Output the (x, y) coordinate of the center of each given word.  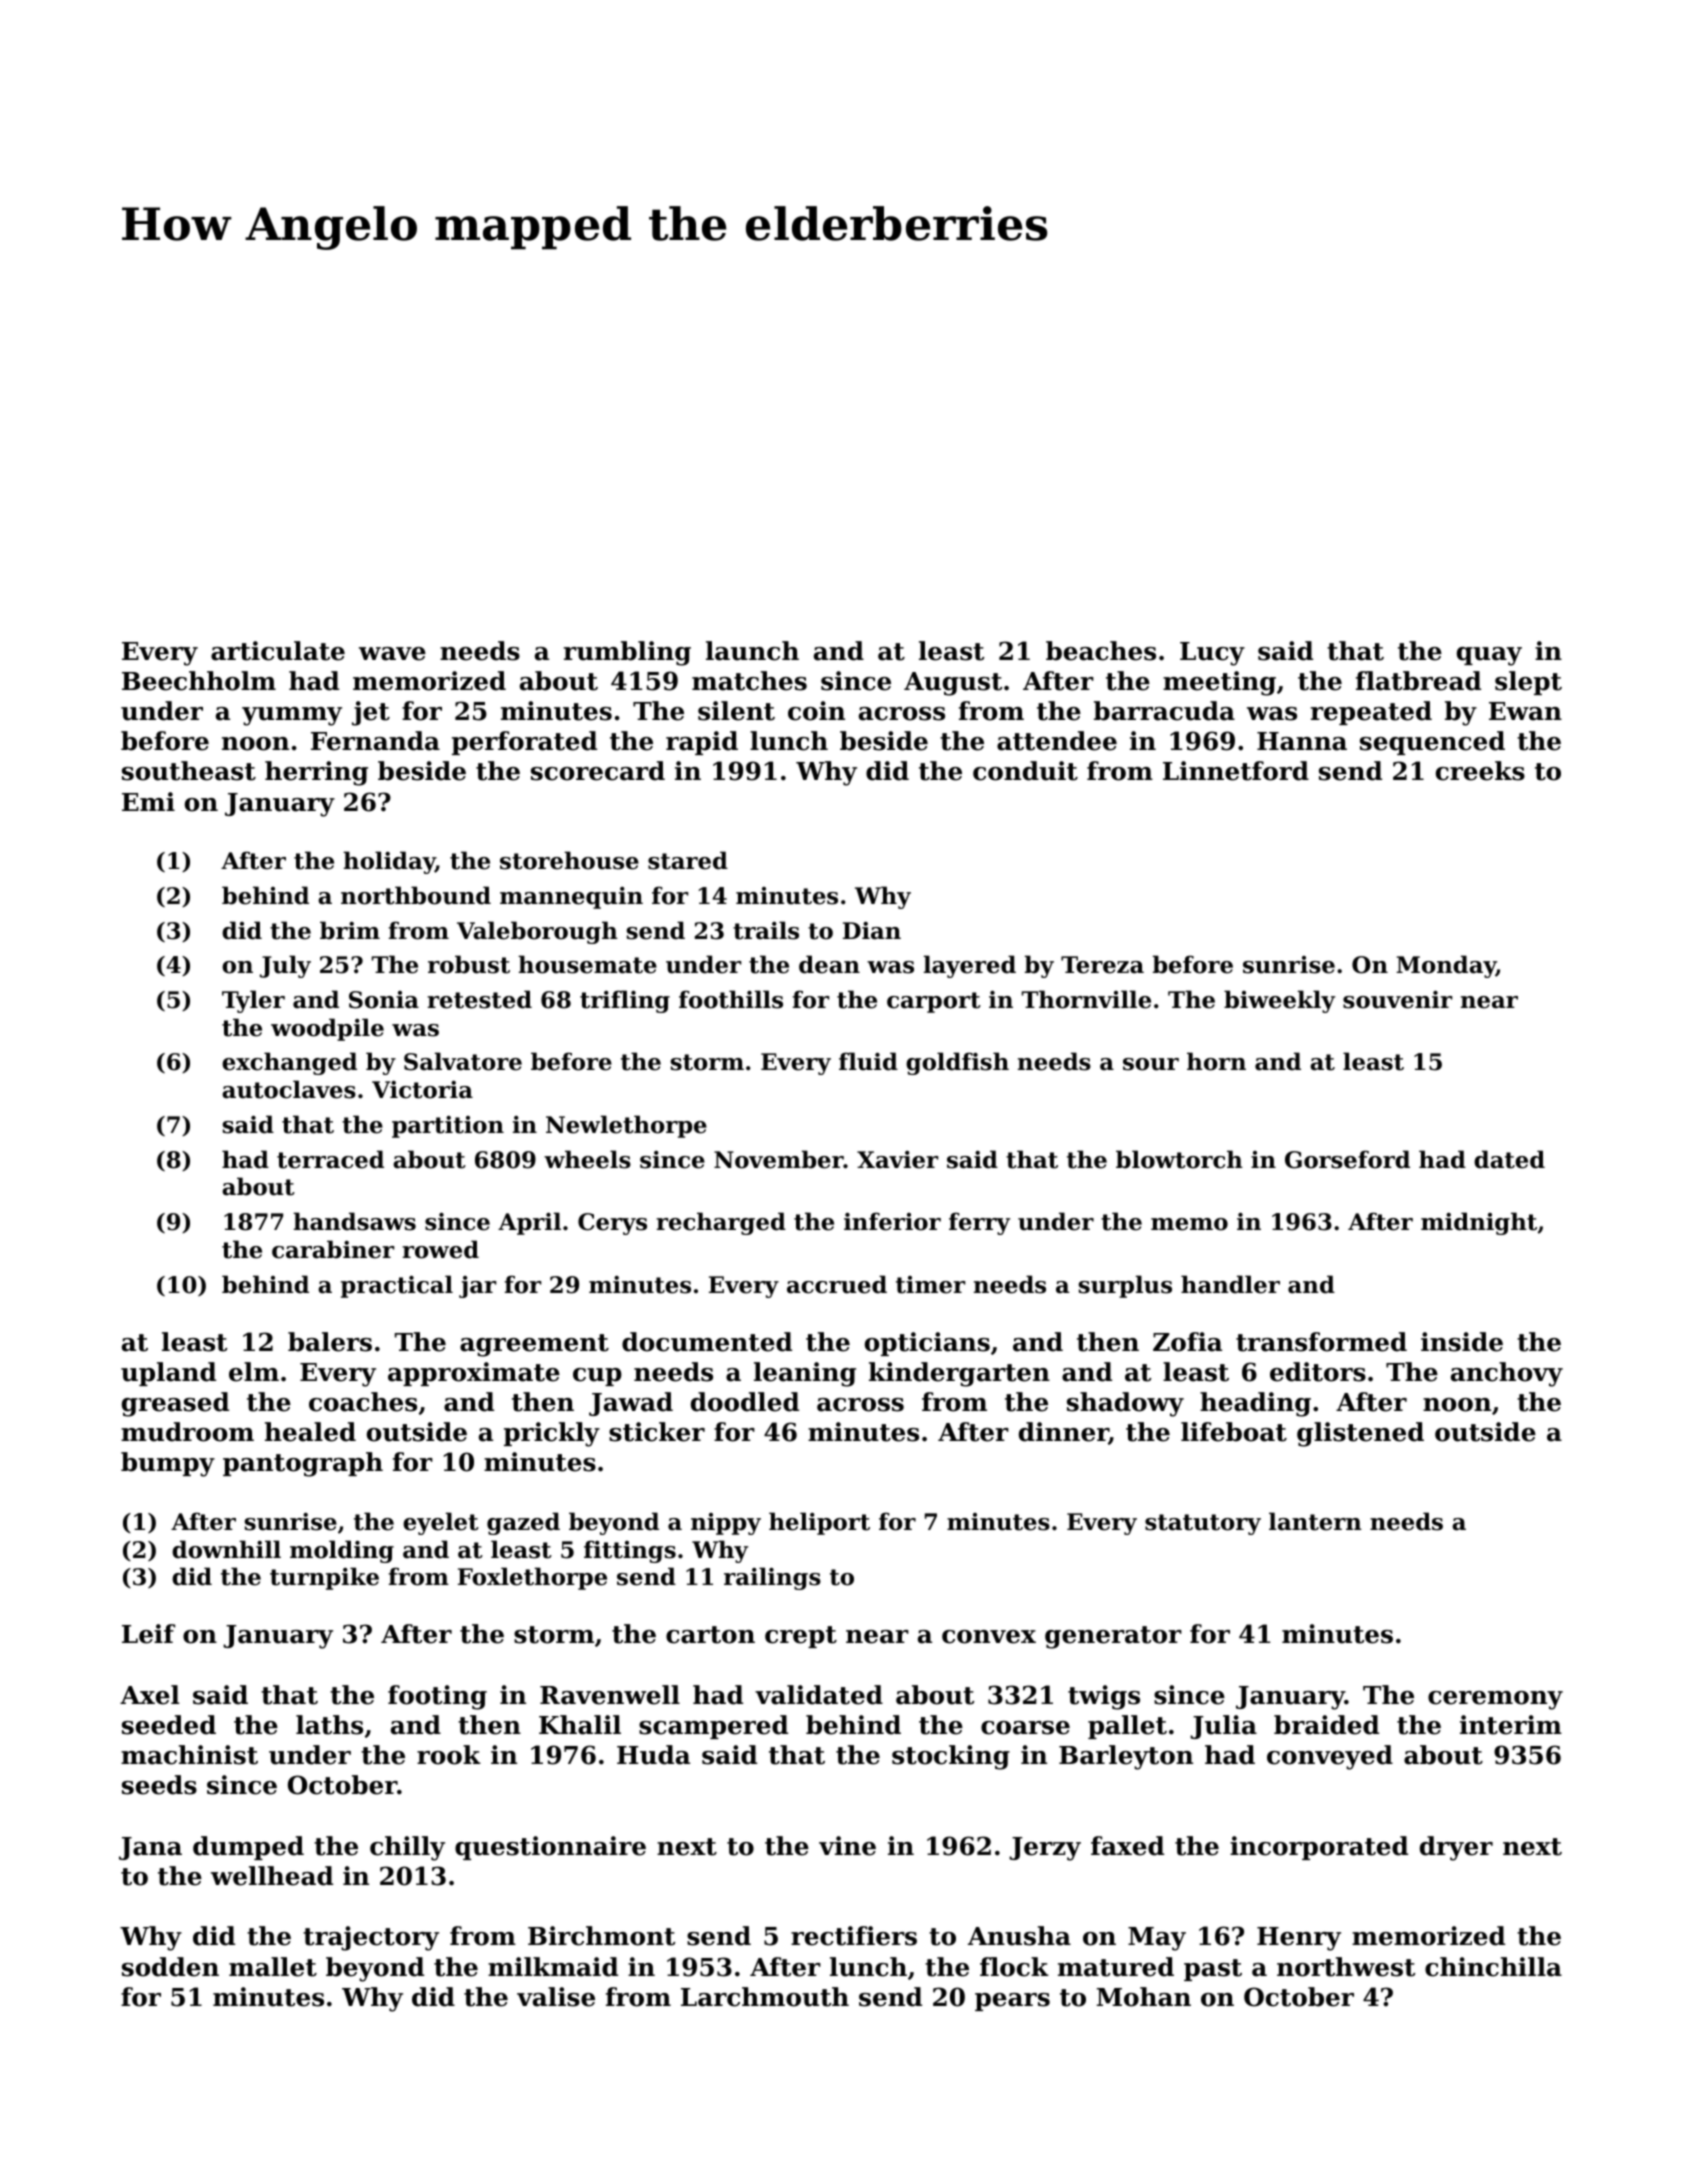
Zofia (1187, 1342)
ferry (979, 1223)
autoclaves (289, 1089)
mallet (273, 1967)
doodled (745, 1402)
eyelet (441, 1523)
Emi (148, 801)
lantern (1315, 1521)
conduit (1025, 771)
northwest (1346, 1967)
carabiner (333, 1249)
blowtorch (1179, 1159)
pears (1012, 2002)
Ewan (1525, 711)
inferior (892, 1221)
